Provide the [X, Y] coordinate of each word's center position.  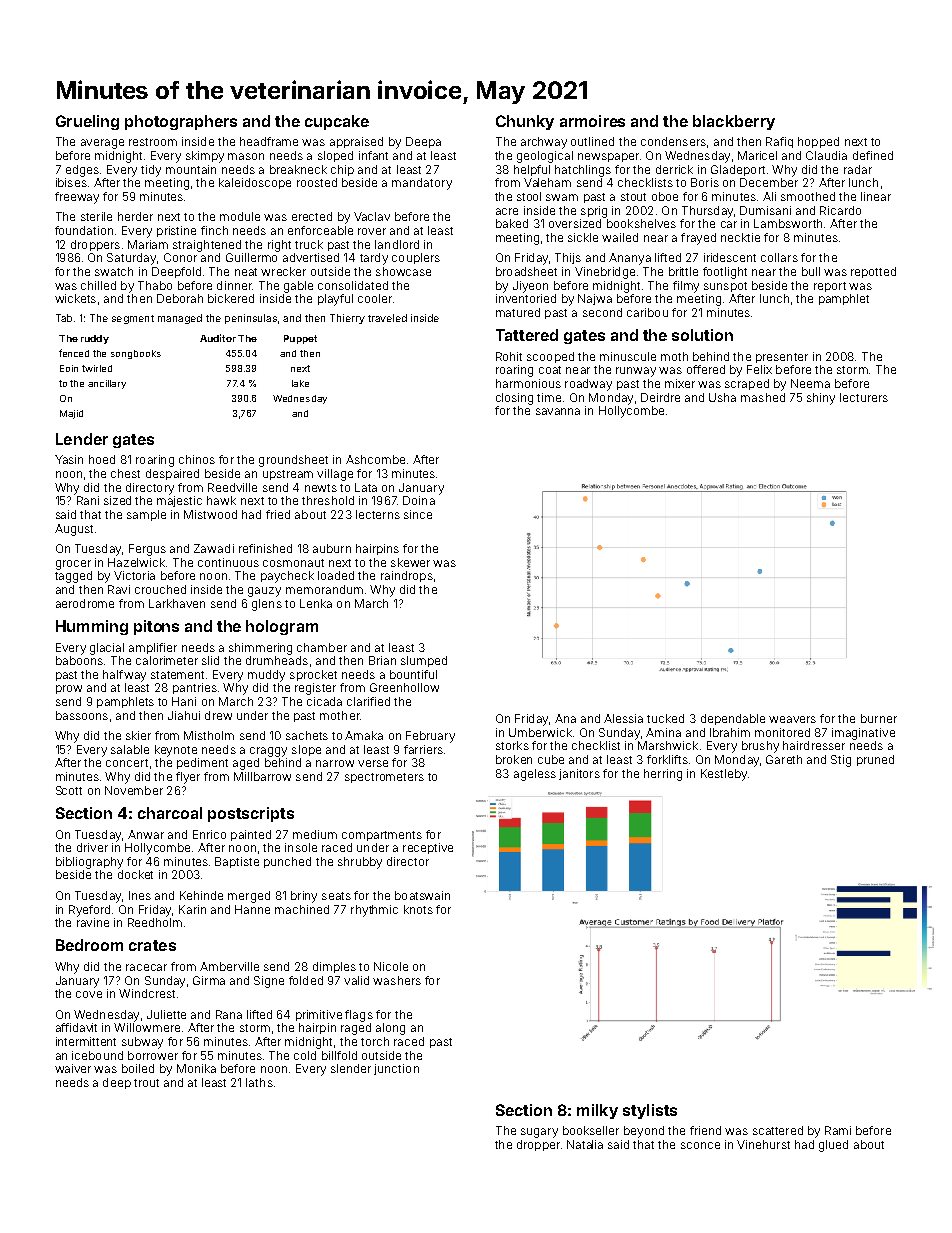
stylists [650, 1111]
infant [373, 155]
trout [146, 1083]
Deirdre [660, 397]
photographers [181, 122]
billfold [339, 1055]
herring [663, 775]
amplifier [153, 648]
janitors [579, 774]
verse [373, 763]
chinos [197, 459]
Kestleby [724, 775]
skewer [410, 562]
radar [858, 169]
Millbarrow [262, 776]
